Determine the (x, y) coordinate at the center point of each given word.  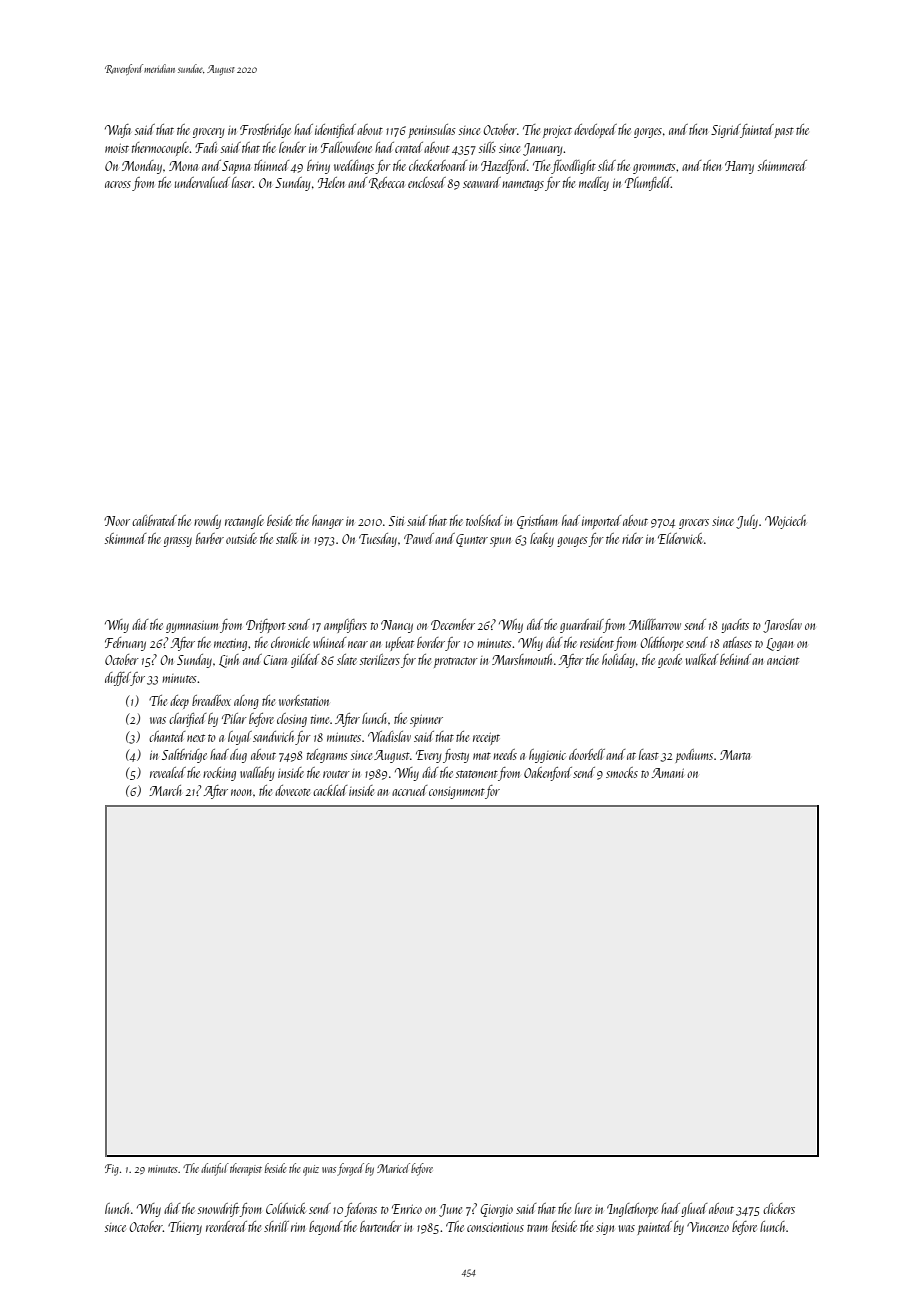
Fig (112, 1170)
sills (487, 147)
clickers (779, 1208)
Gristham (537, 522)
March (165, 790)
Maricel (393, 1168)
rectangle (244, 522)
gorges (648, 133)
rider (632, 538)
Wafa (118, 131)
